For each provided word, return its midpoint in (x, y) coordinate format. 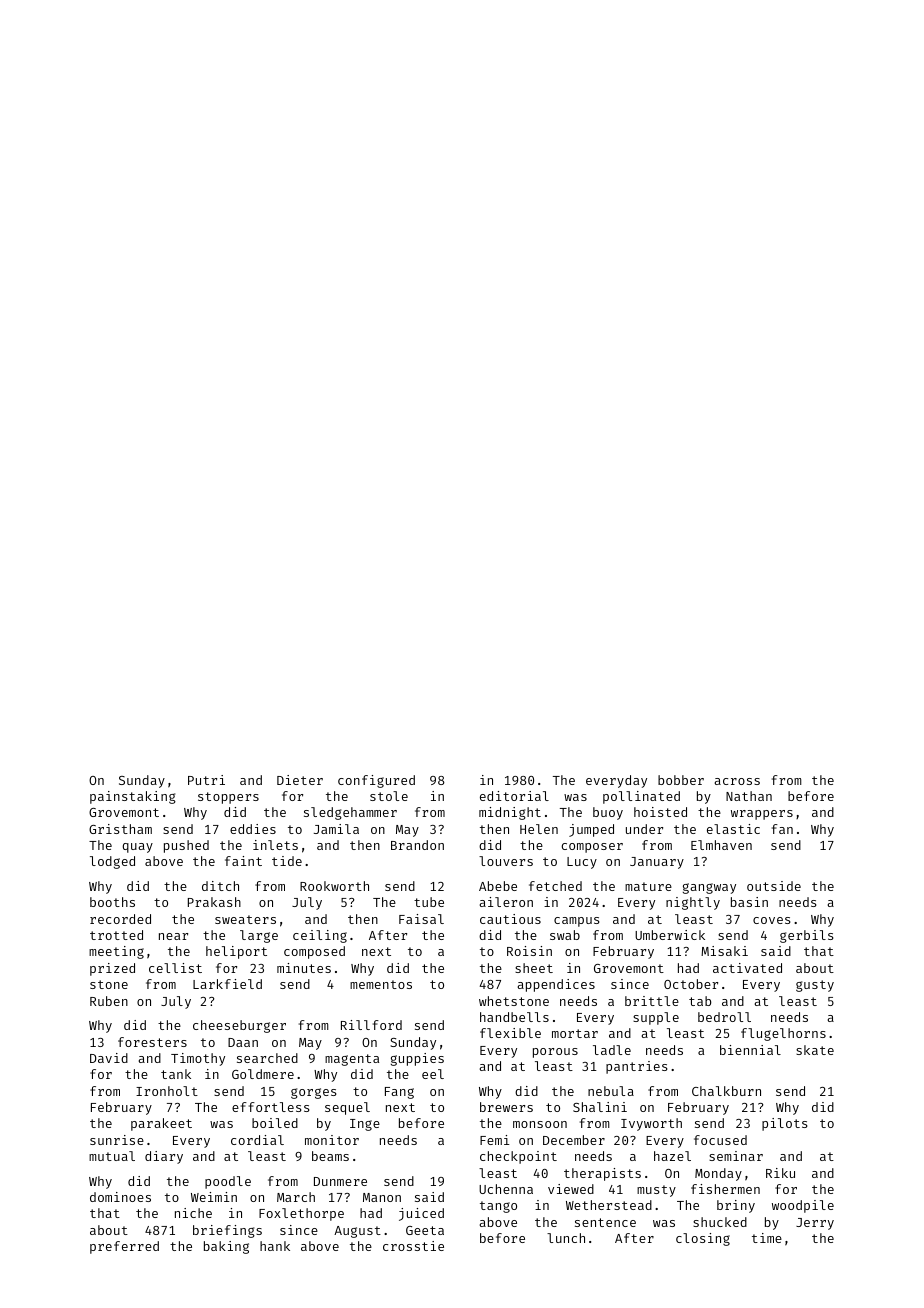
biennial (750, 1050)
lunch (566, 1238)
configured (376, 781)
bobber (681, 780)
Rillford (371, 1025)
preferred (124, 1247)
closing (703, 1239)
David (109, 1058)
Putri (206, 780)
